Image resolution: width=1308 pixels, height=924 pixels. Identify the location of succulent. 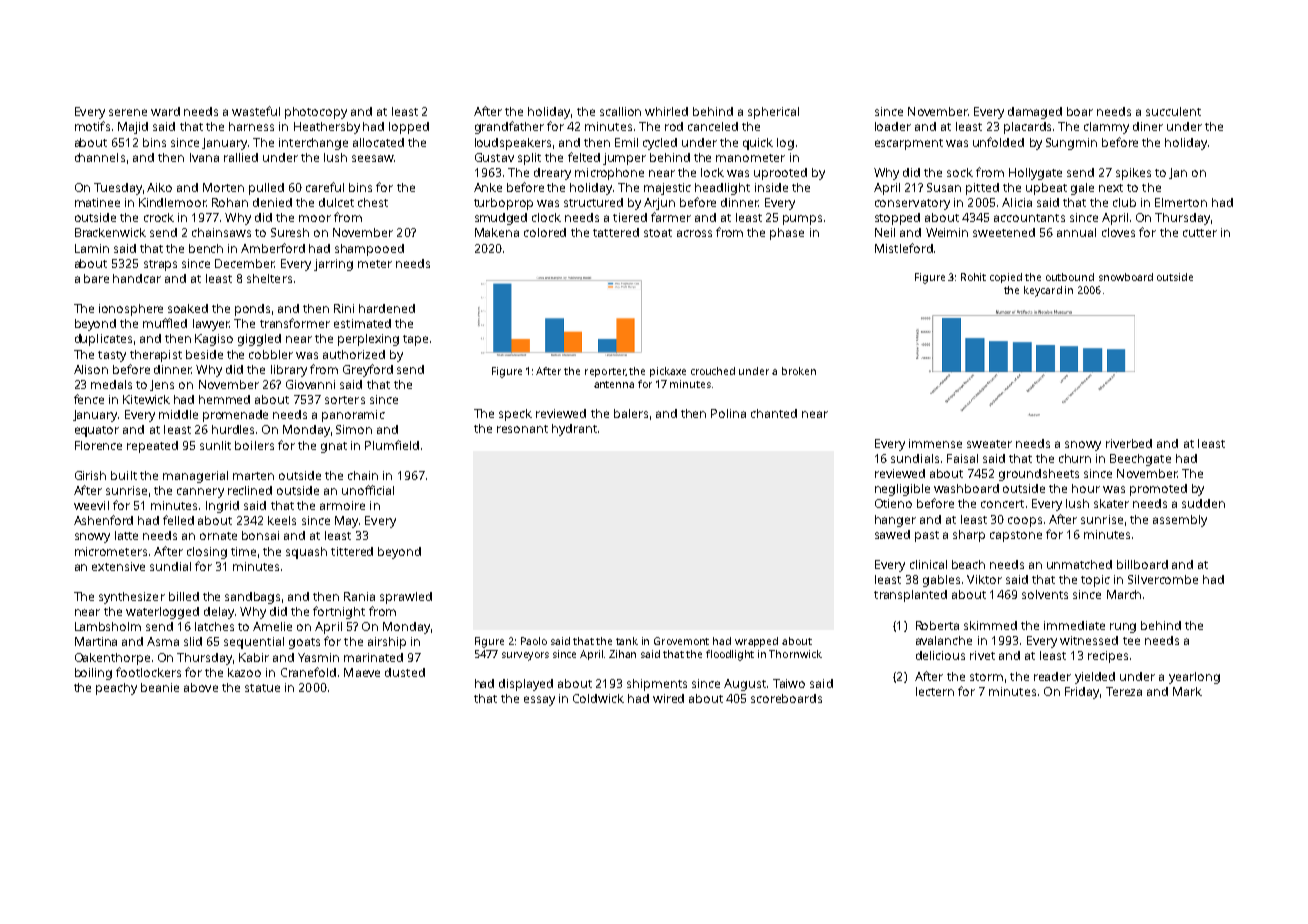
(1173, 111).
